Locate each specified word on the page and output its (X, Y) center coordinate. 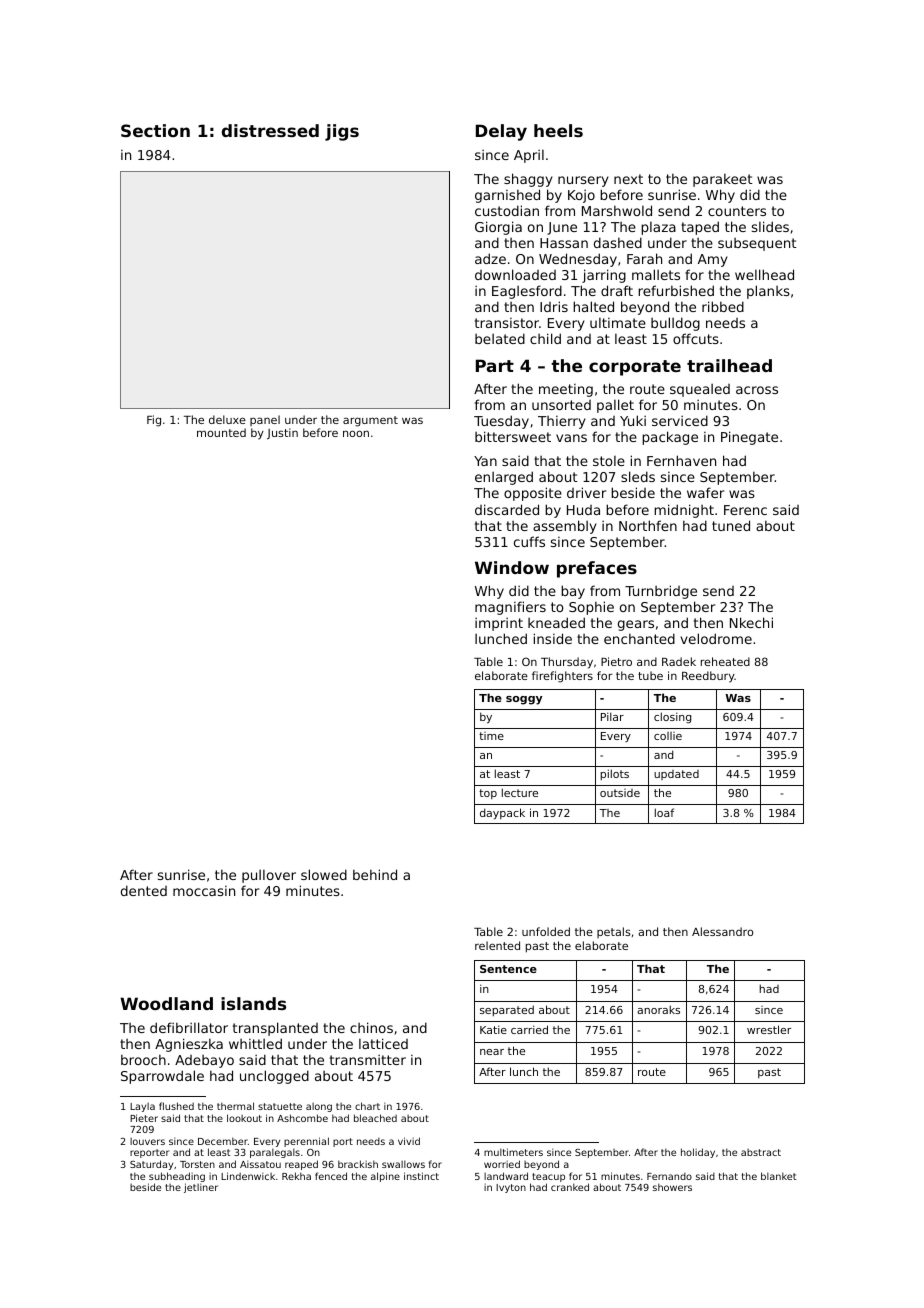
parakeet (723, 180)
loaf (664, 812)
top (488, 794)
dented (144, 890)
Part (495, 365)
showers (672, 1187)
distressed (270, 130)
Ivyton (511, 1188)
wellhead (764, 274)
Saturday (151, 1165)
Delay (501, 132)
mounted (221, 432)
